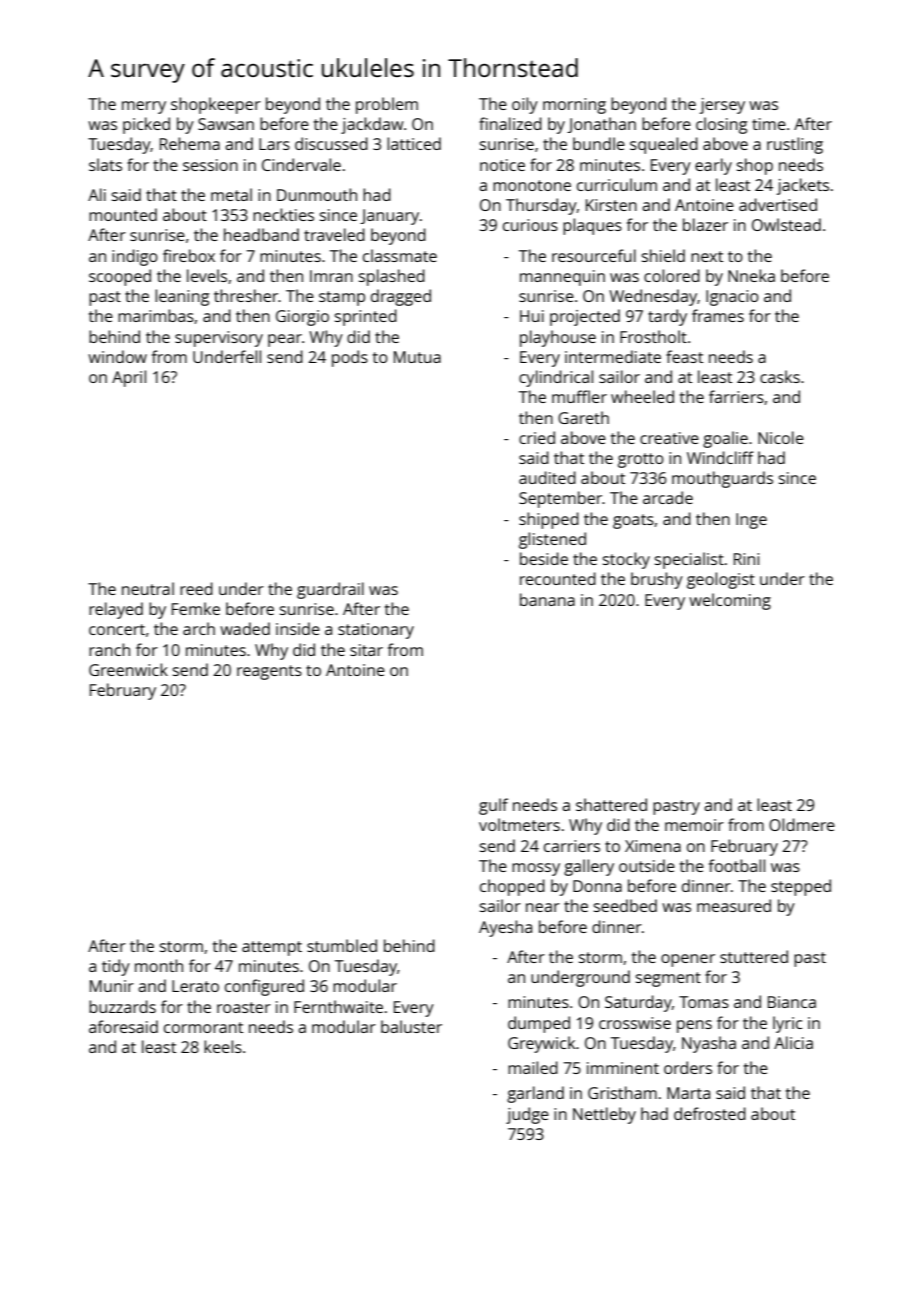 This screenshot has width=924, height=1308. Describe the element at coordinates (226, 124) in the screenshot. I see `Sawsan` at that location.
